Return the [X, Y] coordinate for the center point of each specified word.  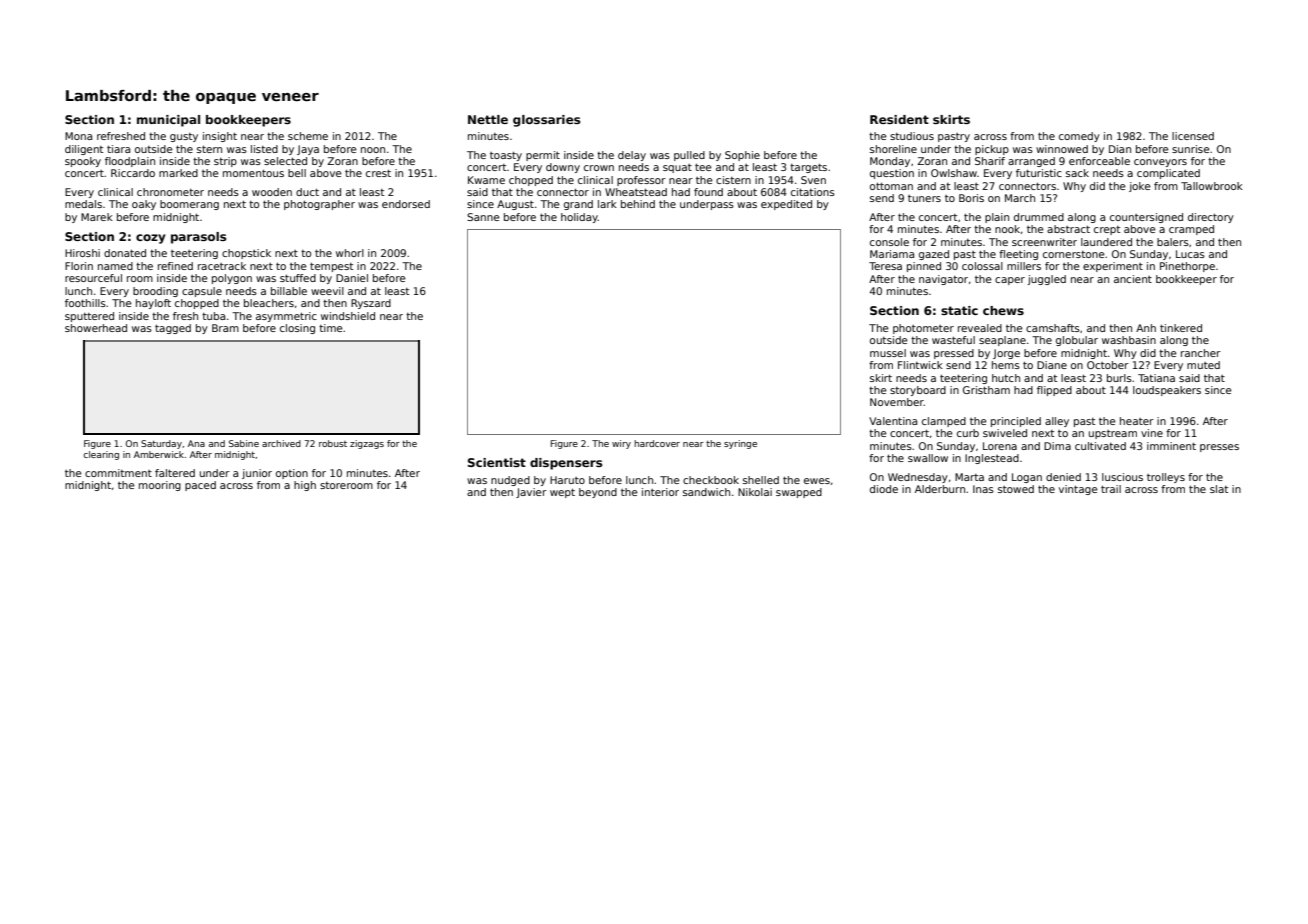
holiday [579, 218]
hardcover [657, 443]
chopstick [246, 254]
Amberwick [159, 454]
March [1020, 198]
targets [808, 168]
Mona [78, 136]
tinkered [1181, 328]
